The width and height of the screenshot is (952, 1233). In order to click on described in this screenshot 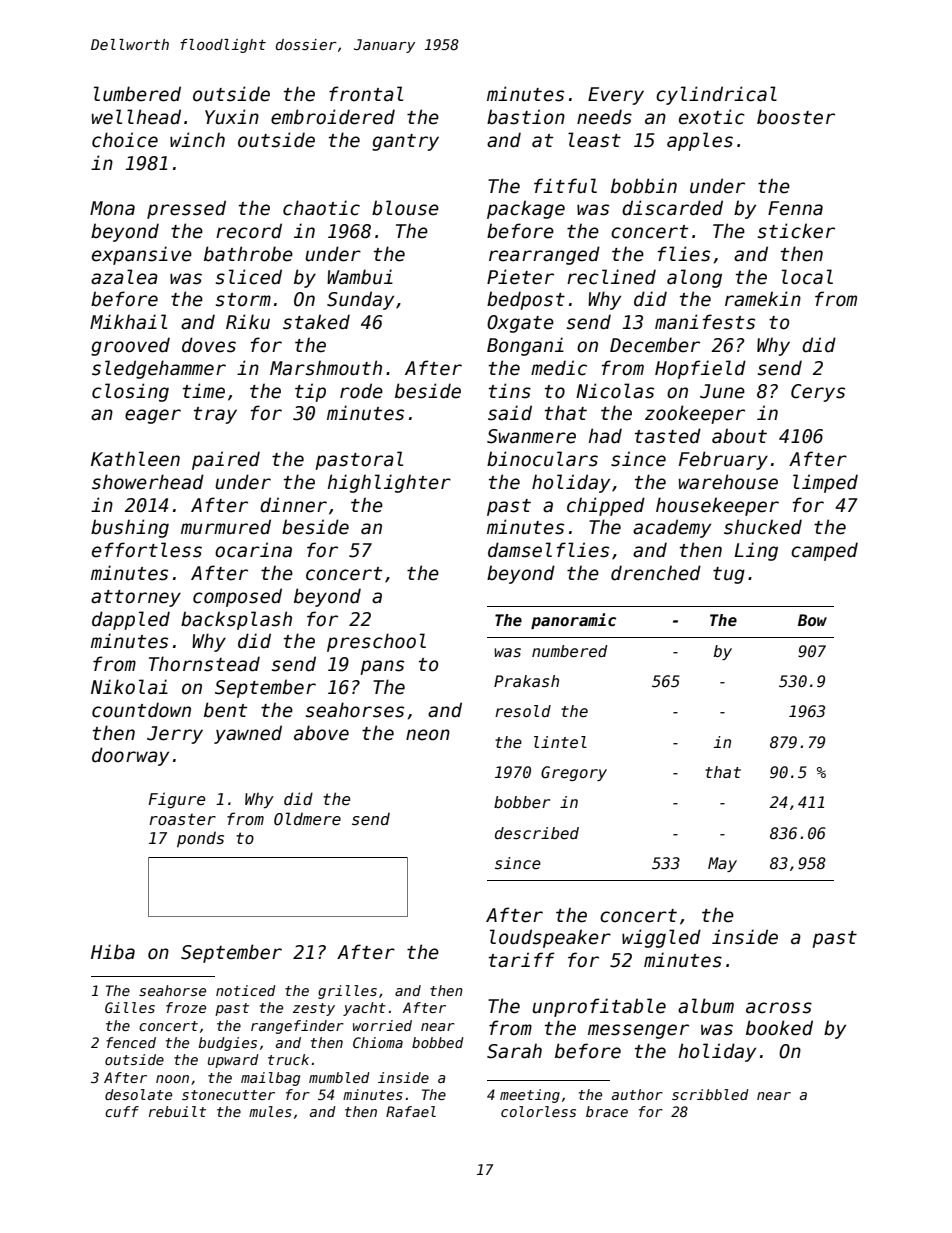, I will do `click(537, 833)`.
